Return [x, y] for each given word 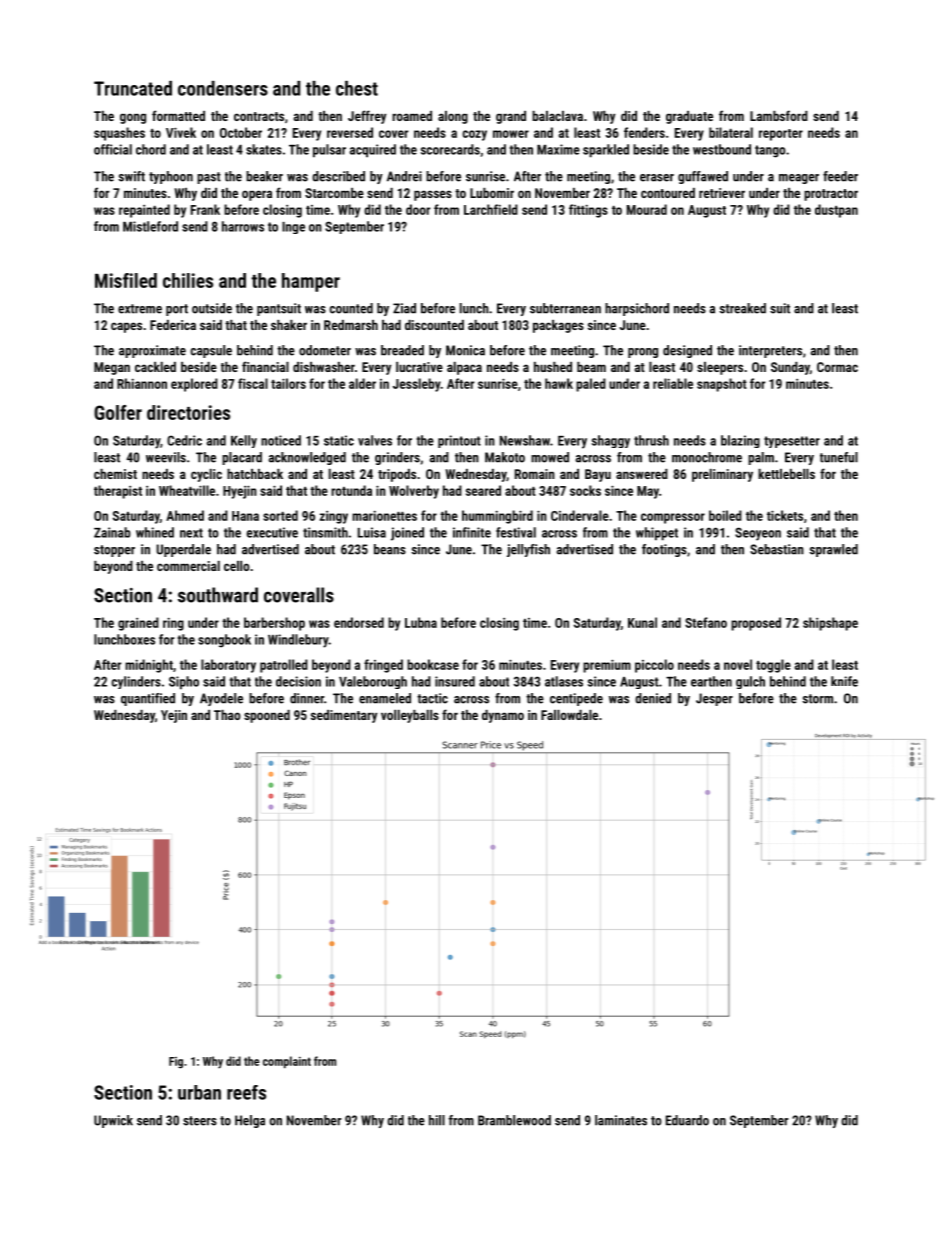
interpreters [770, 351]
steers [200, 1121]
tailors [288, 383]
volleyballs [410, 716]
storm [817, 699]
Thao [227, 715]
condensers [223, 88]
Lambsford [779, 115]
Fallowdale [569, 715]
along [453, 117]
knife [844, 681]
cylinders [136, 682]
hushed [553, 367]
